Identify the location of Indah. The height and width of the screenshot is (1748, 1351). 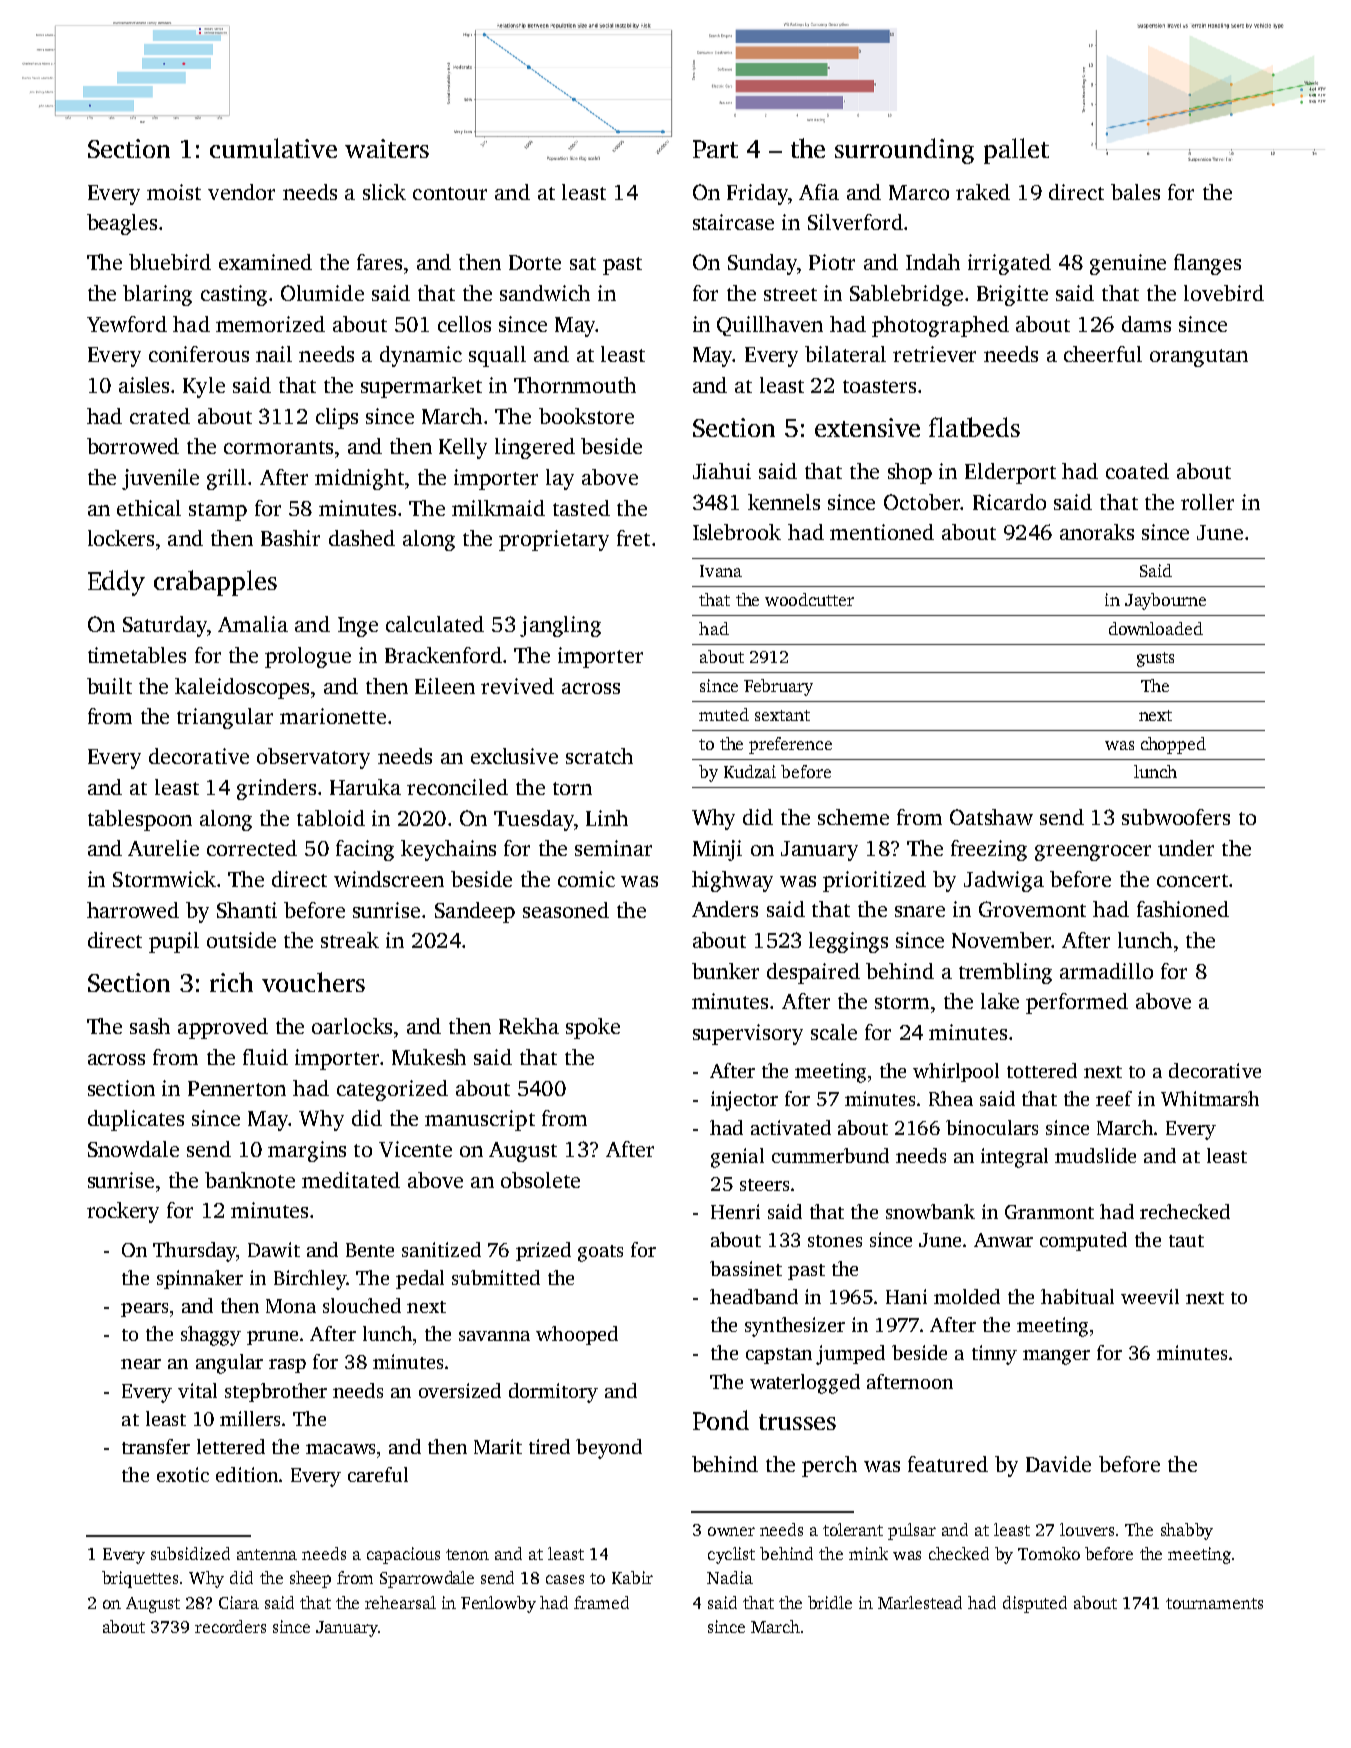
(933, 262).
